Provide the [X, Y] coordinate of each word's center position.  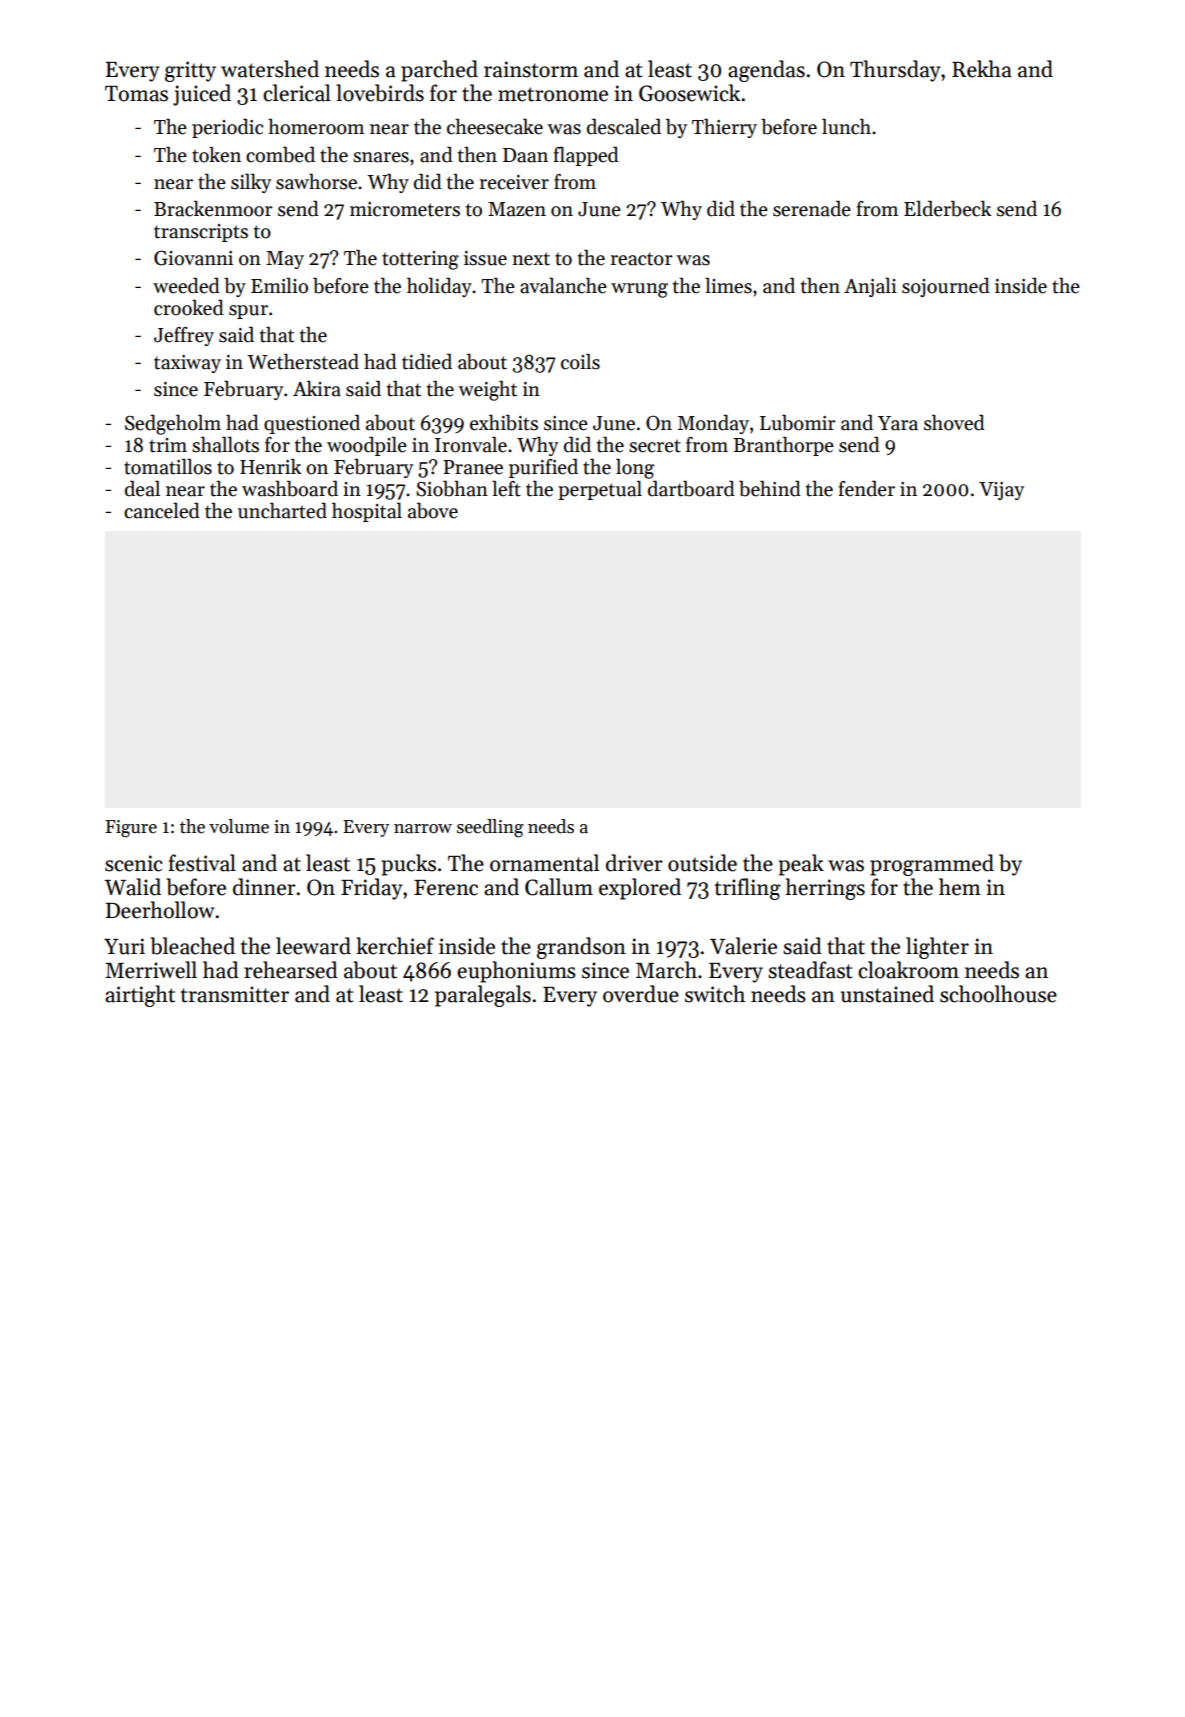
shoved [954, 423]
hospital [367, 512]
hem [960, 887]
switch [715, 994]
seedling [490, 828]
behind [770, 489]
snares [381, 157]
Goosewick [689, 93]
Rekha [982, 69]
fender [866, 489]
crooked [189, 308]
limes [728, 286]
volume [239, 826]
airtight [140, 996]
